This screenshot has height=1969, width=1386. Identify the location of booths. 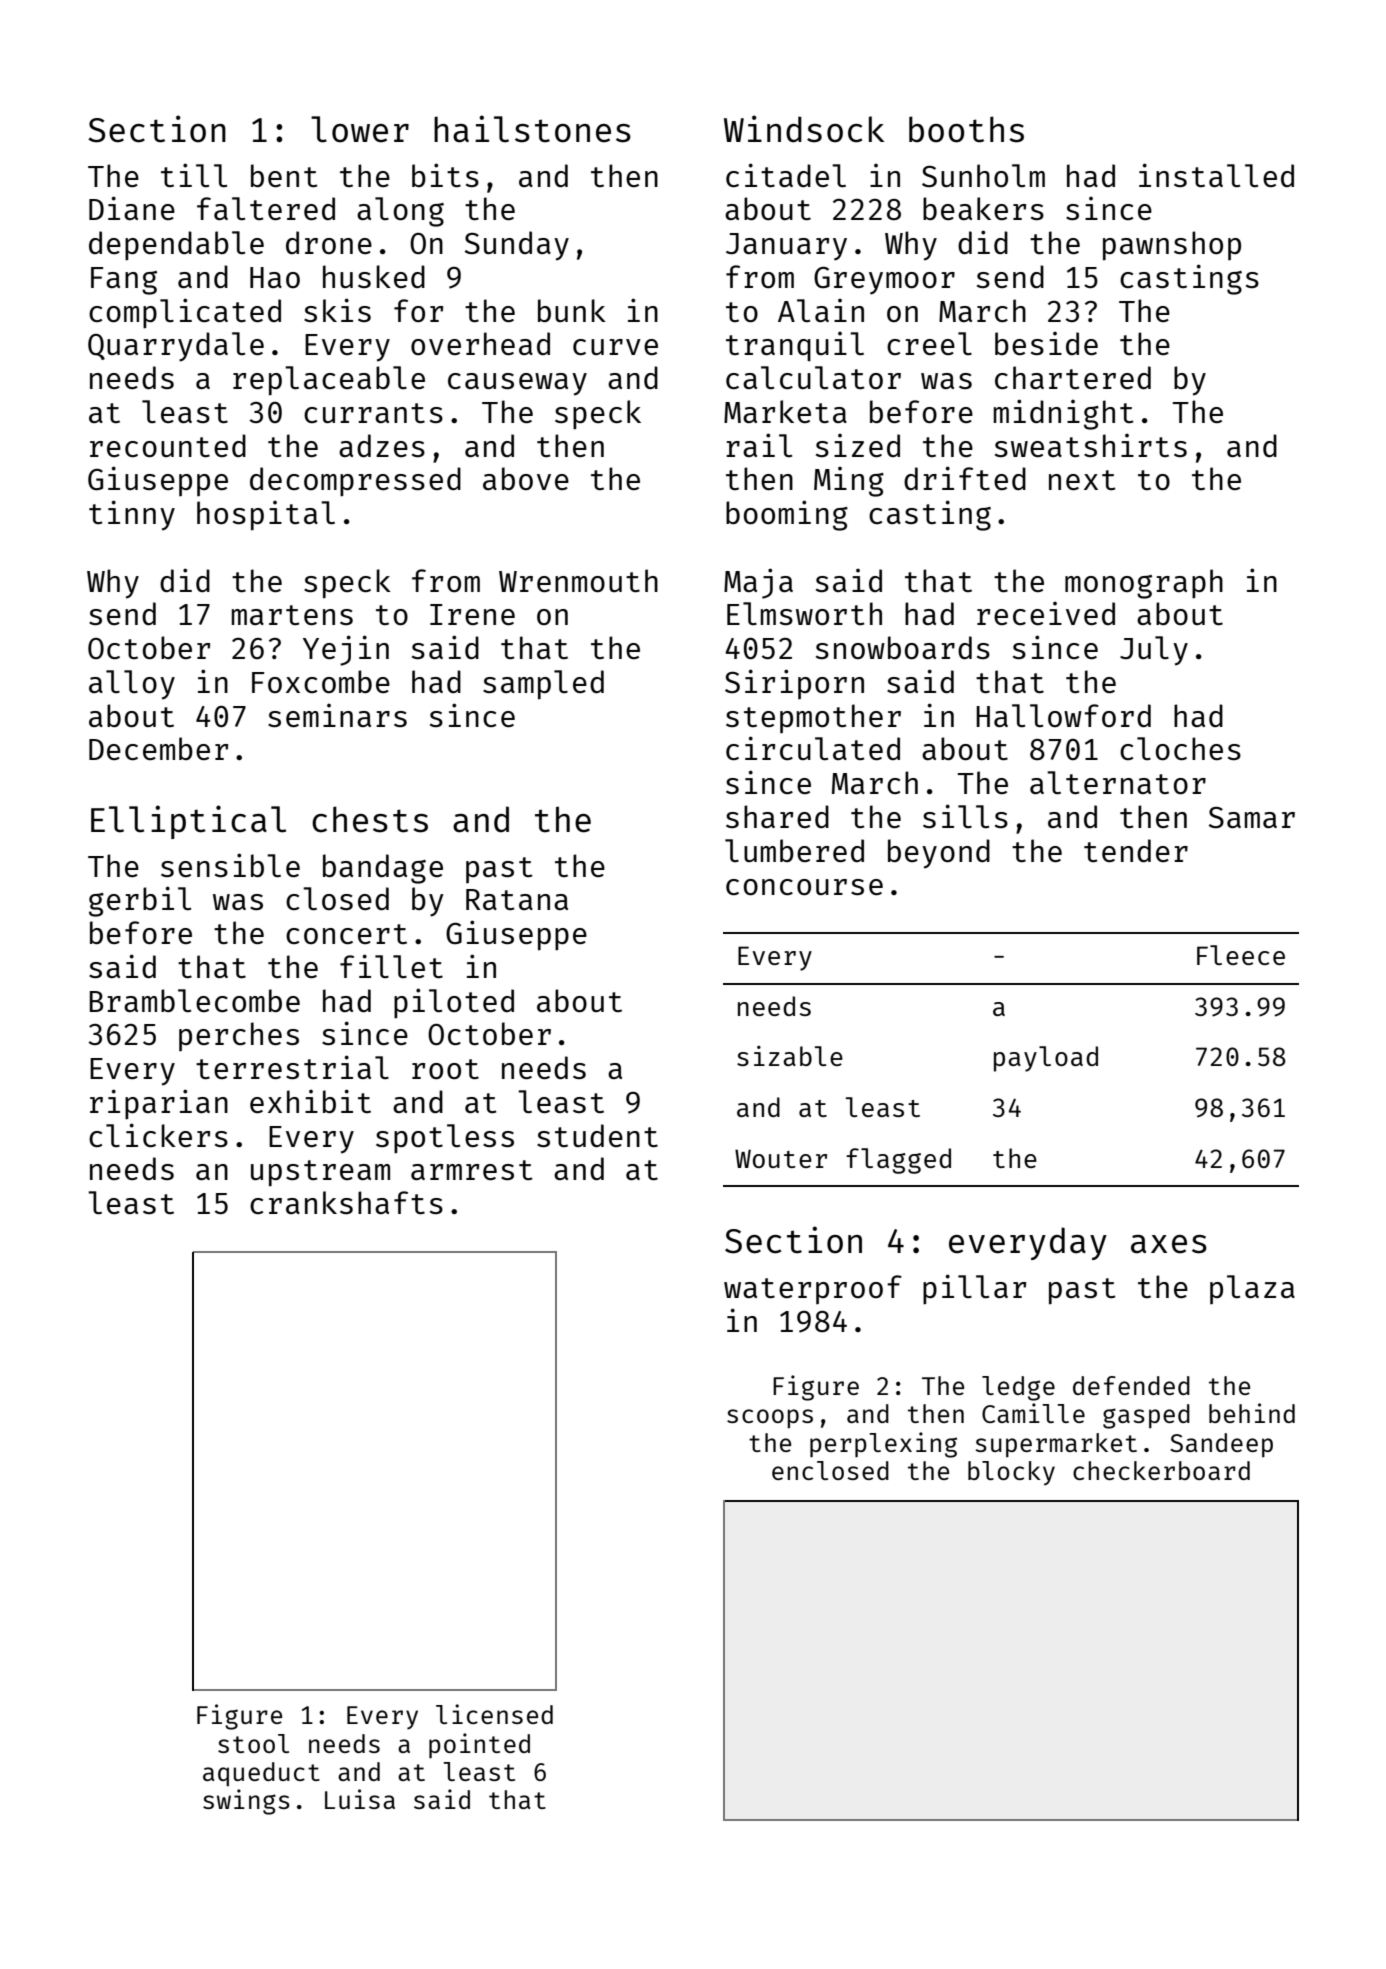
(966, 129).
